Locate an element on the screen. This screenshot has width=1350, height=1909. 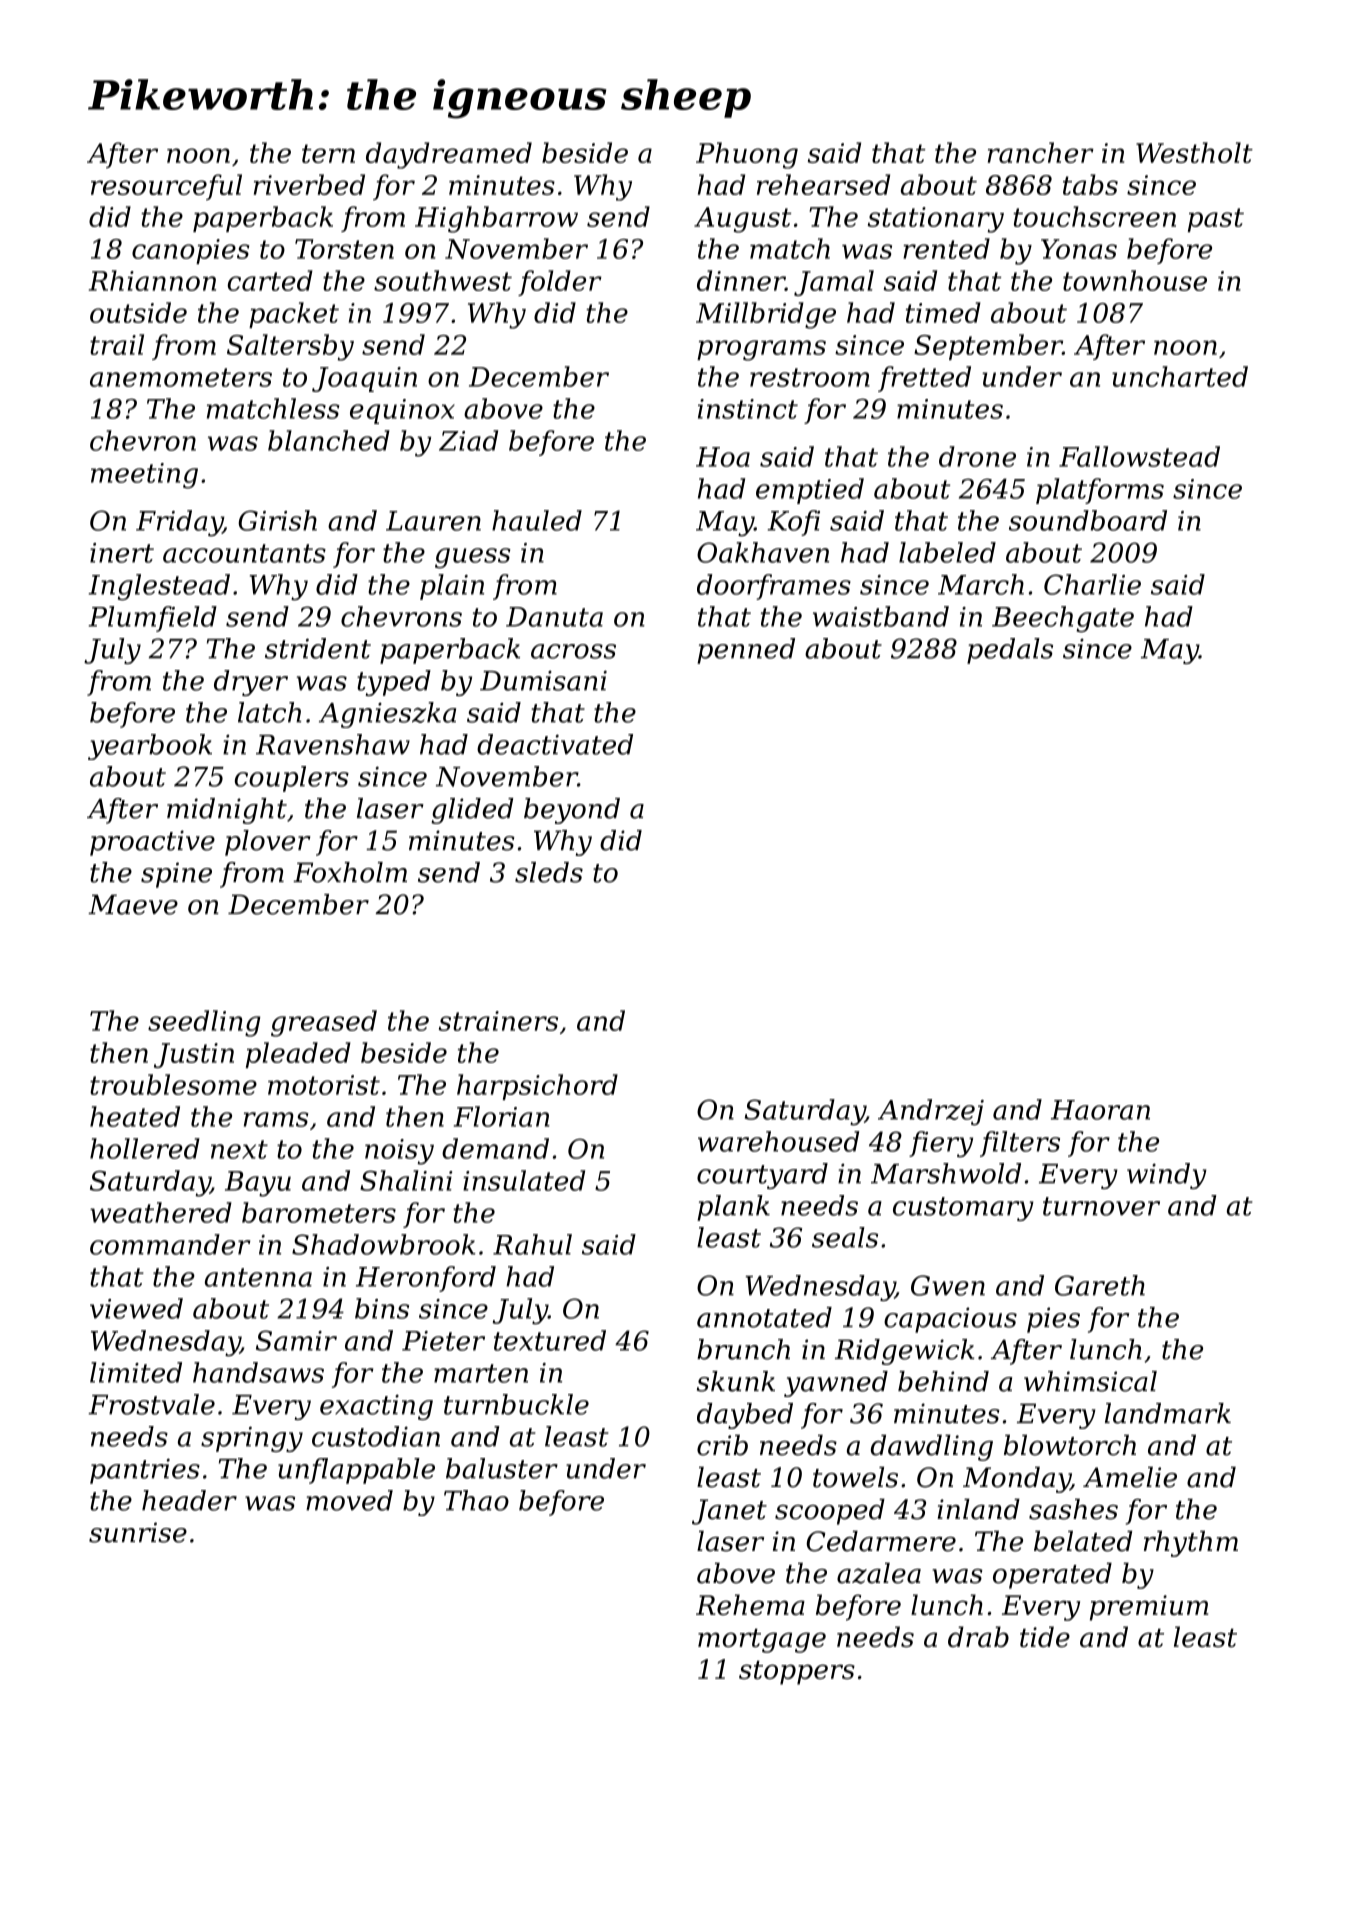
Westholt is located at coordinates (1194, 152).
